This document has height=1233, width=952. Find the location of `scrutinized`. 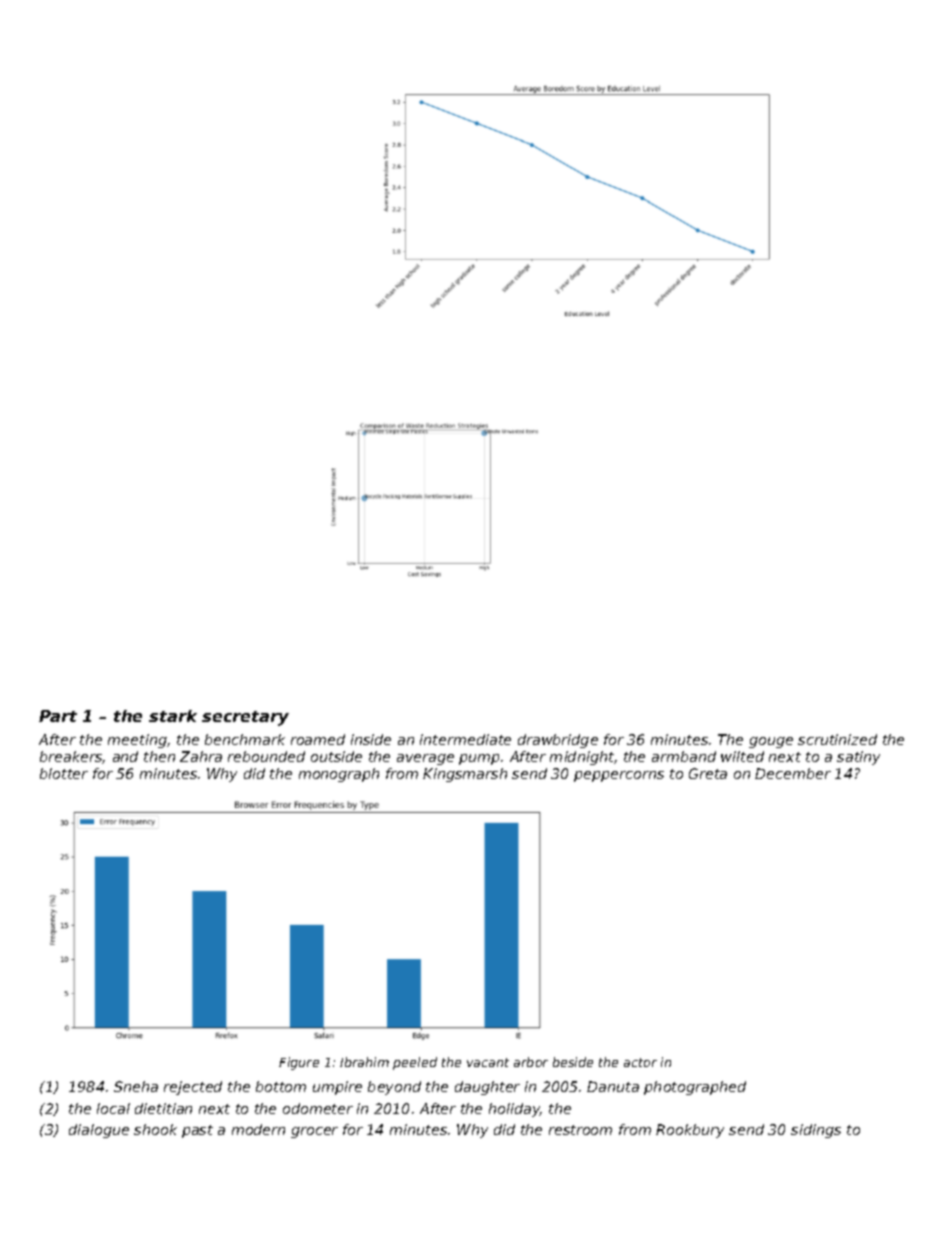

scrutinized is located at coordinates (837, 739).
